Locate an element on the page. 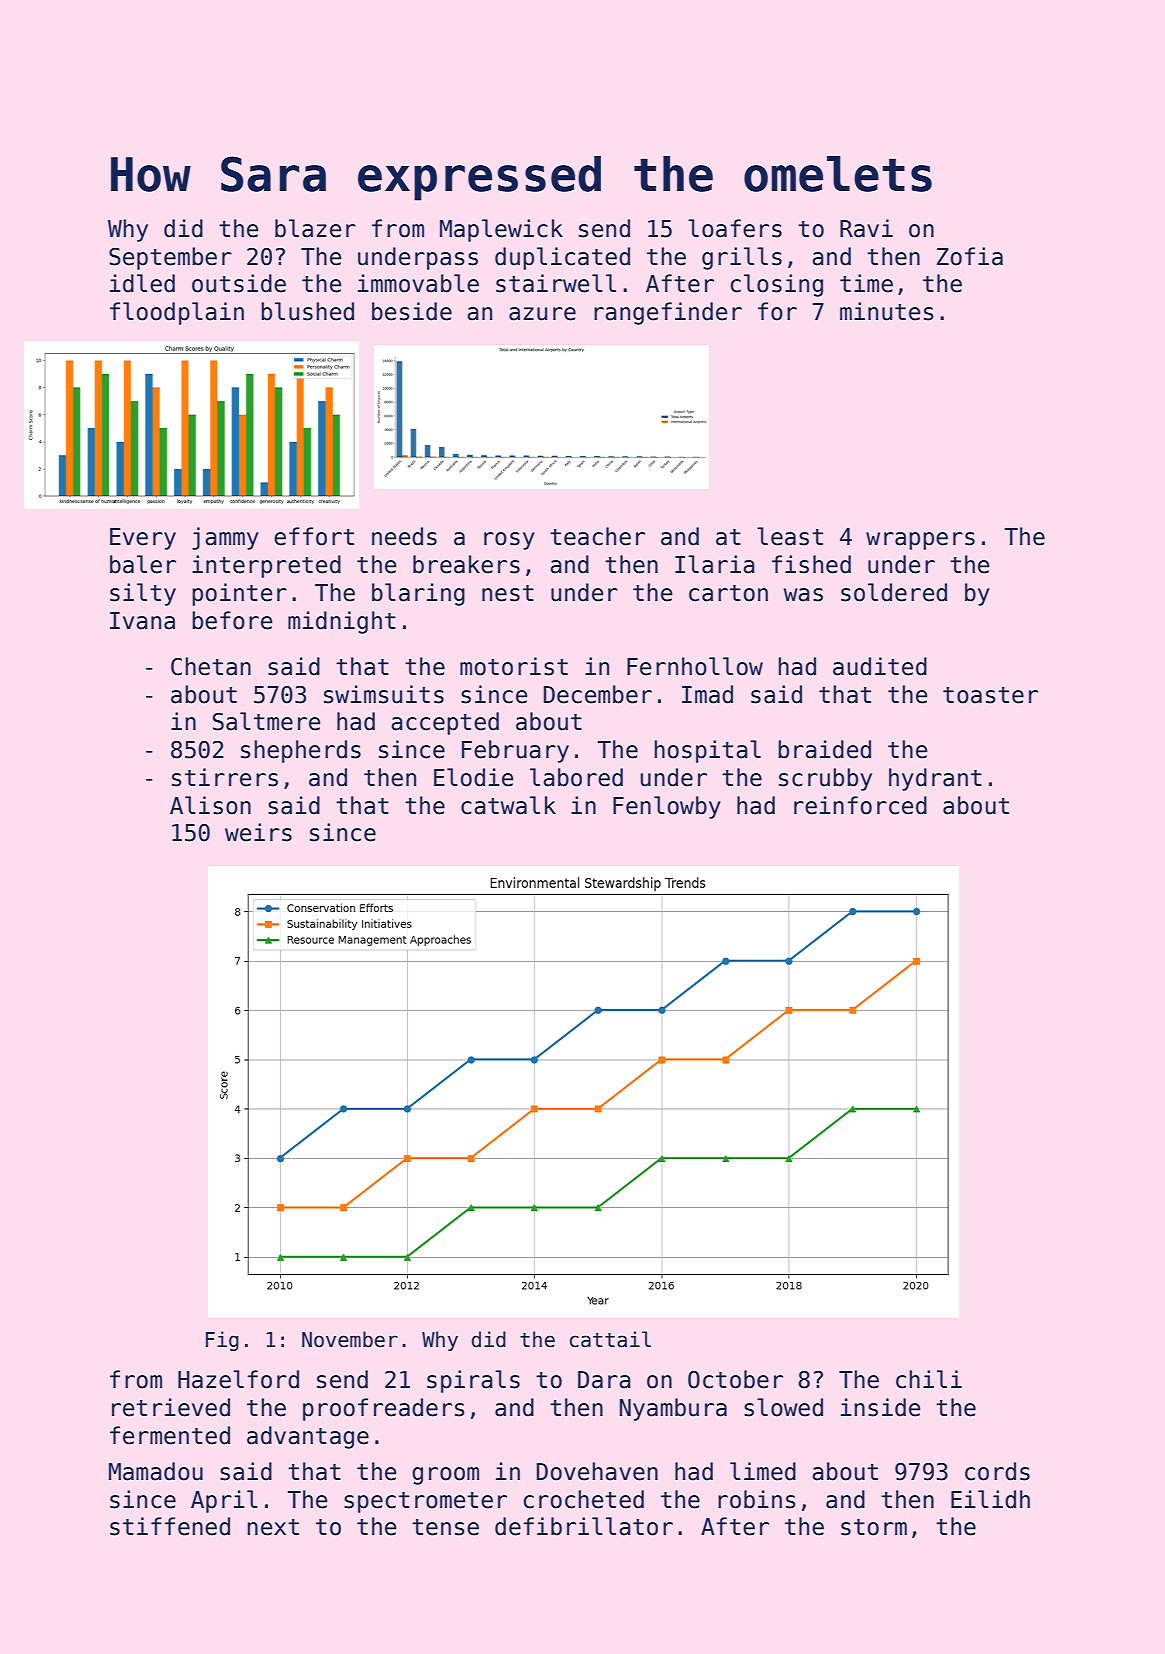 The image size is (1165, 1654). spirals is located at coordinates (473, 1381).
